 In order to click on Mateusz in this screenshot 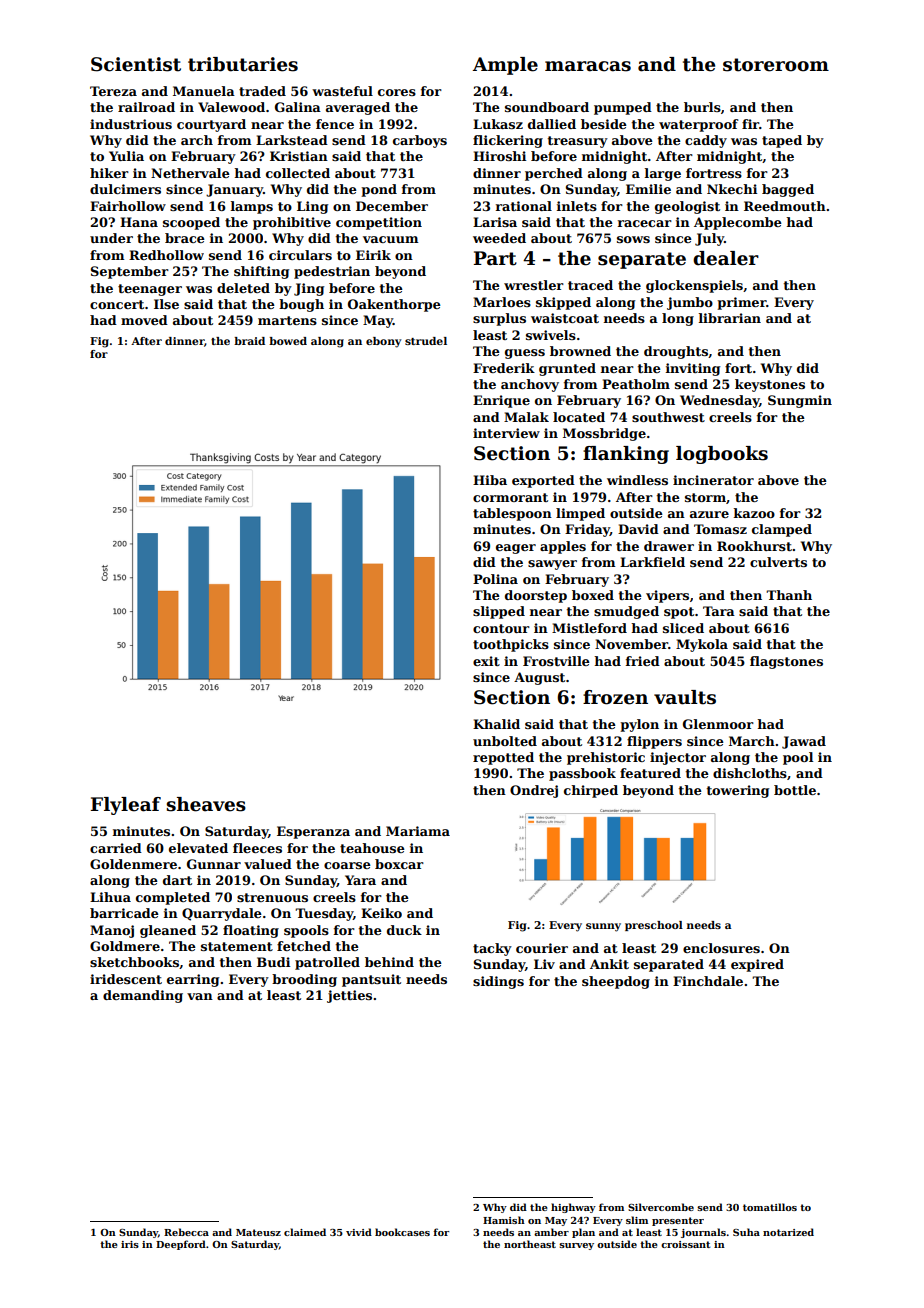, I will do `click(258, 1232)`.
